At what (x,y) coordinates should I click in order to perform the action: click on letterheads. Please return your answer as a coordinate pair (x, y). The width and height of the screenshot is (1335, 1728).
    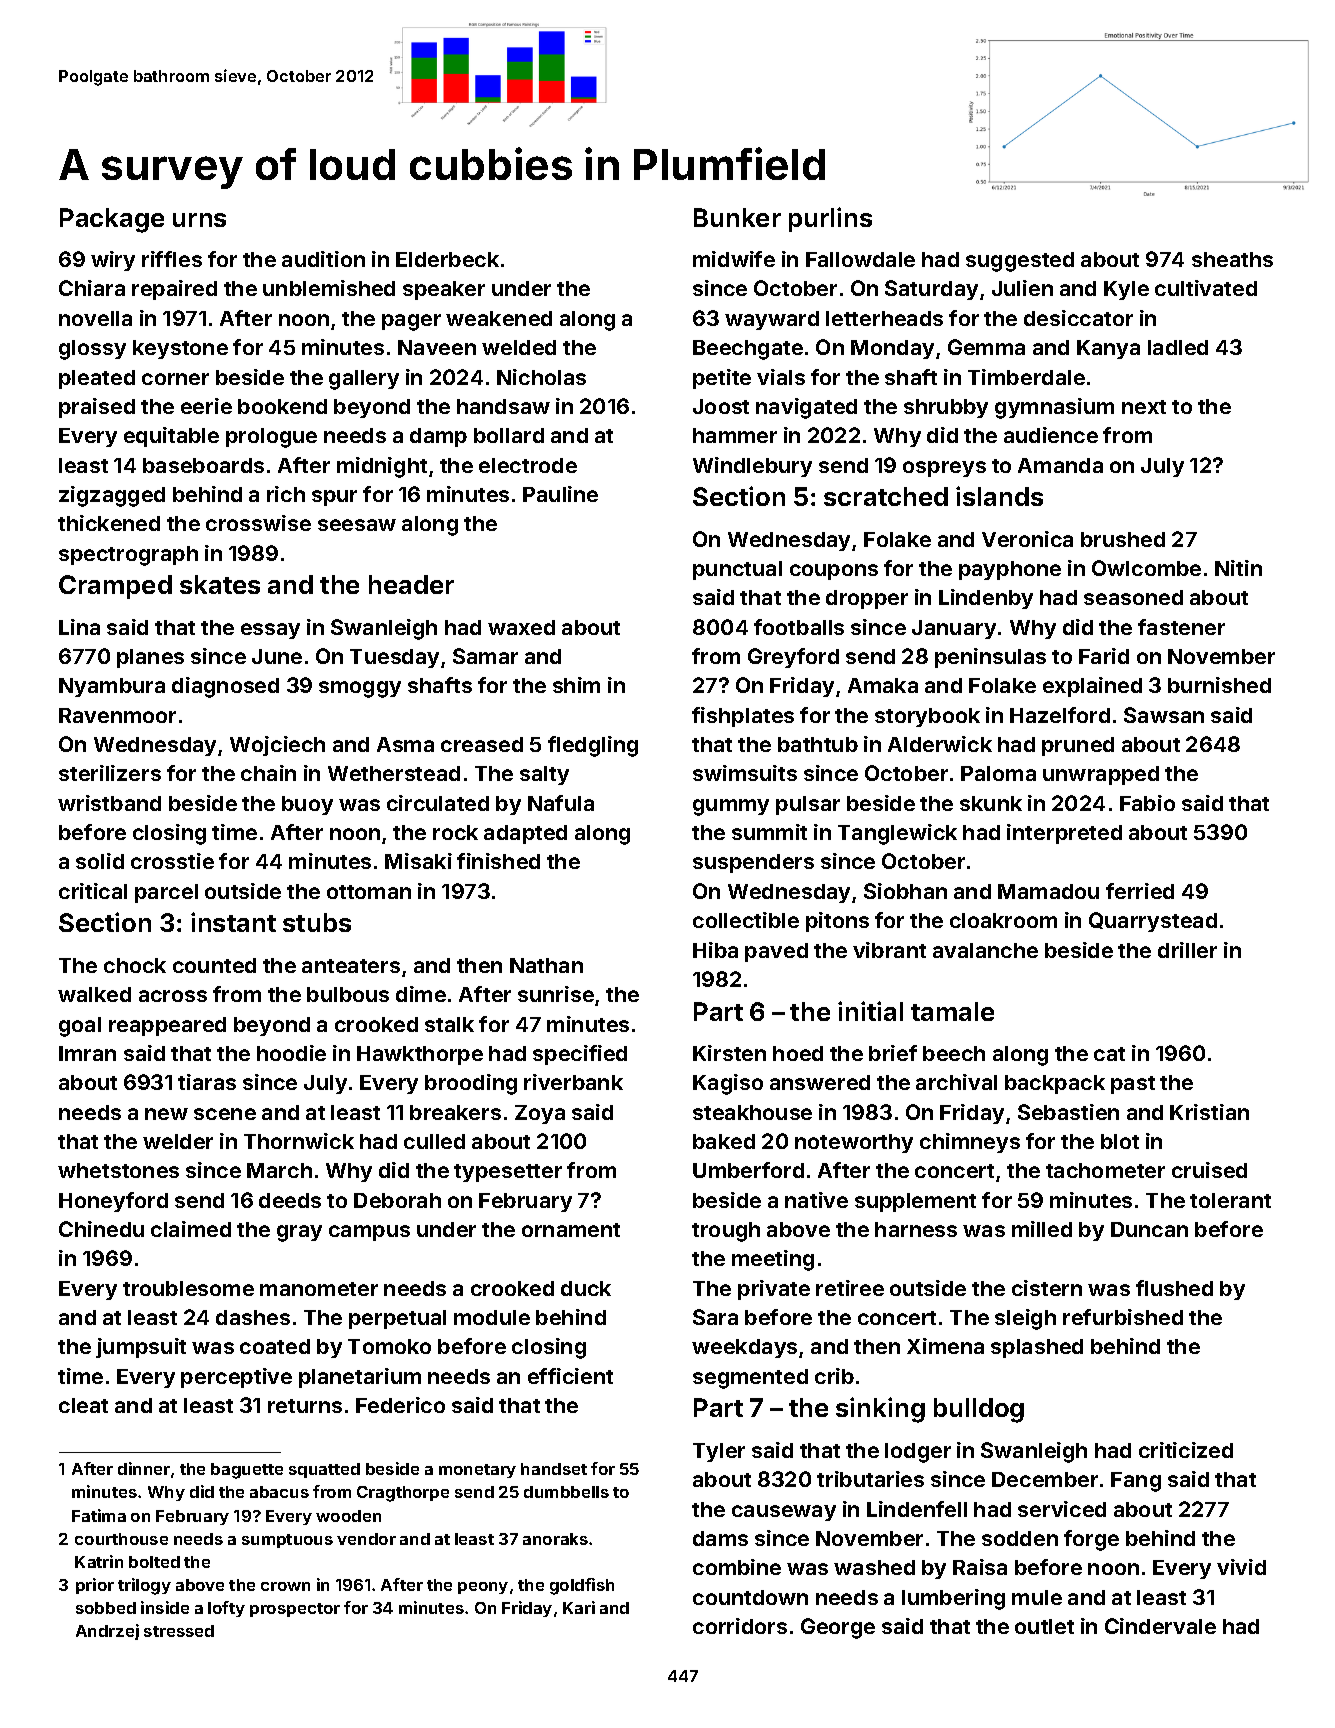
    Looking at the image, I should click on (884, 318).
